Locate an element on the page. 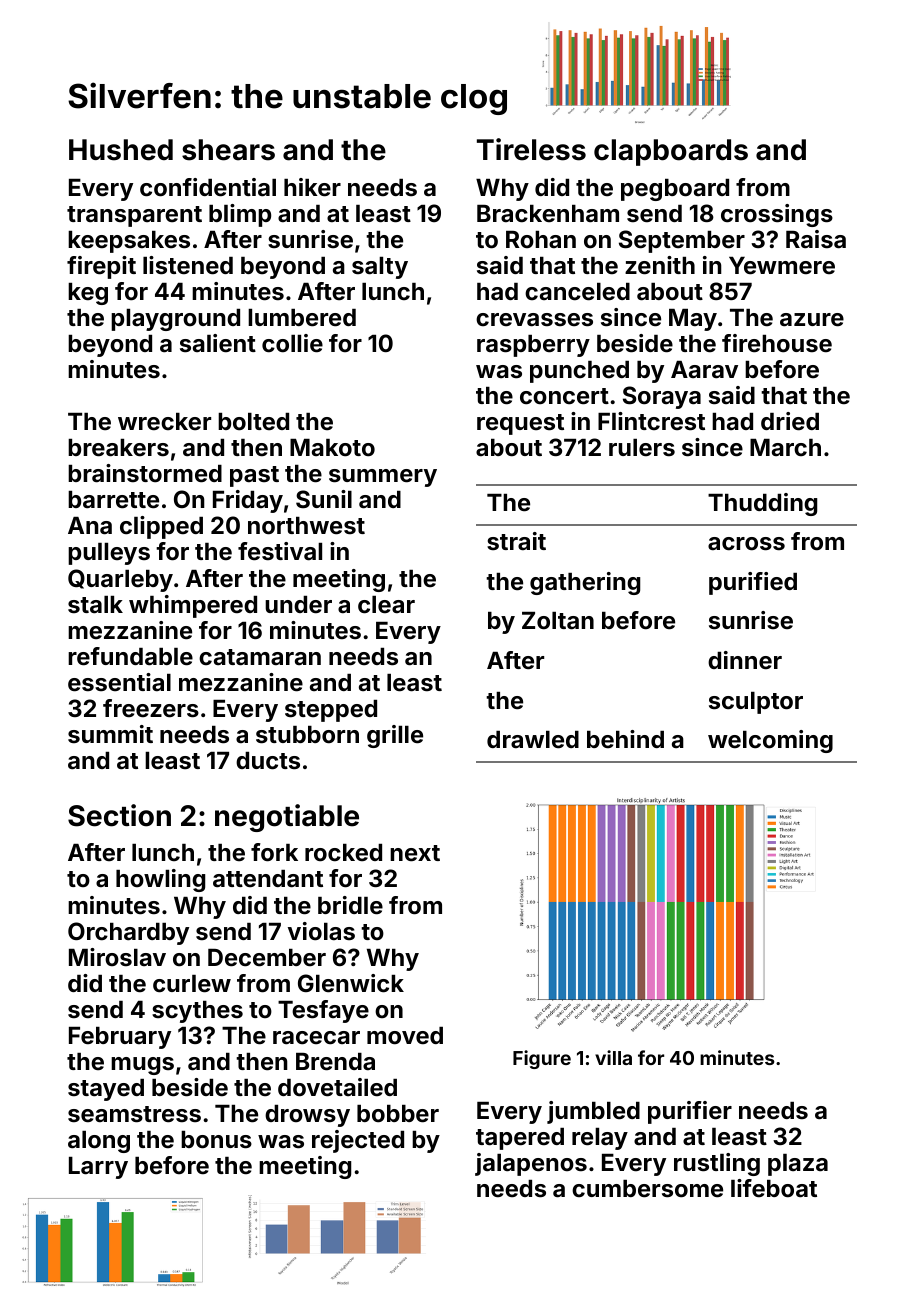 Image resolution: width=924 pixels, height=1311 pixels. Tireless is located at coordinates (531, 149).
